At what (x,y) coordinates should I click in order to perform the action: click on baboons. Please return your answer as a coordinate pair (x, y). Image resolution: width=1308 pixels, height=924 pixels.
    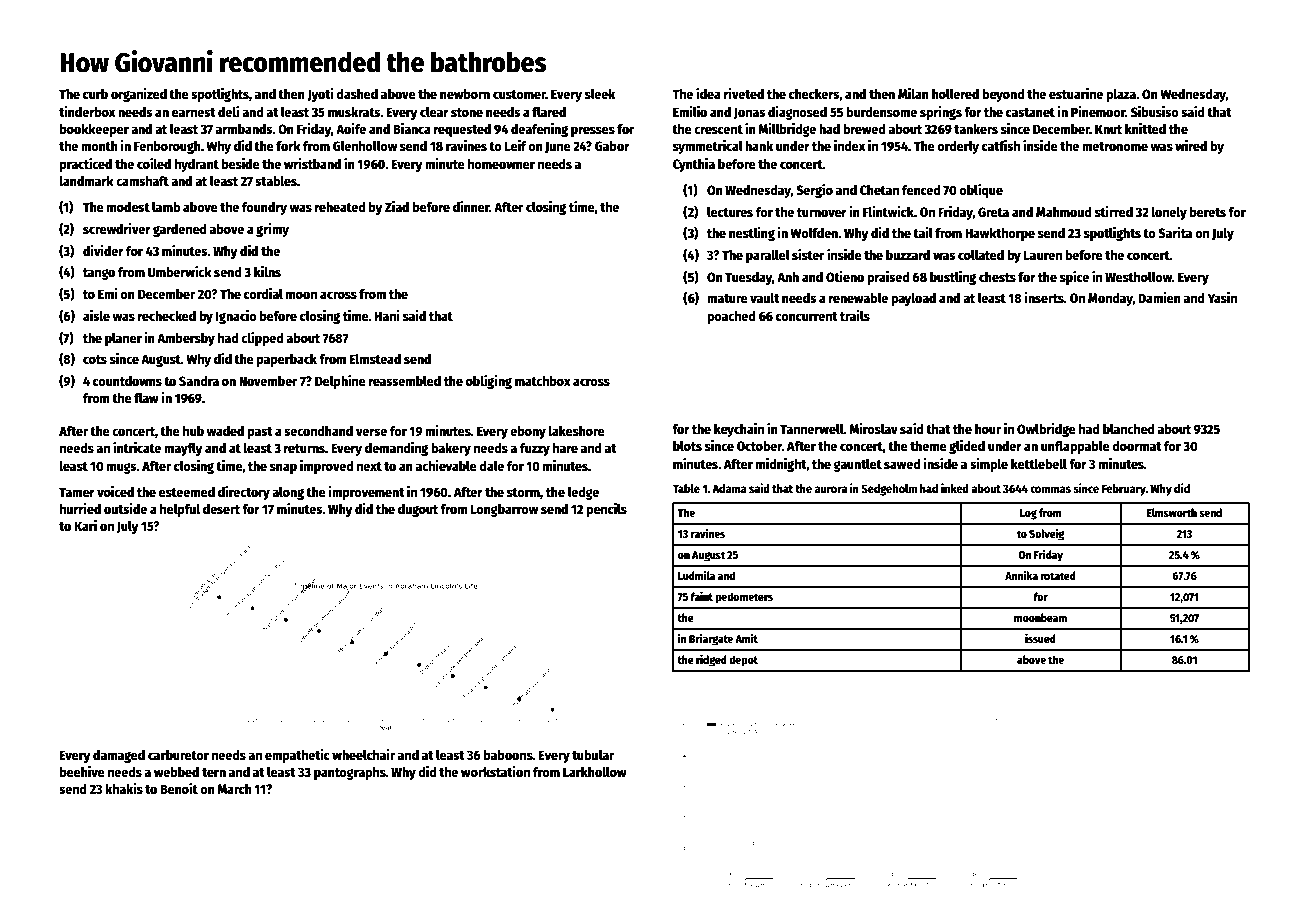
    Looking at the image, I should click on (508, 755).
